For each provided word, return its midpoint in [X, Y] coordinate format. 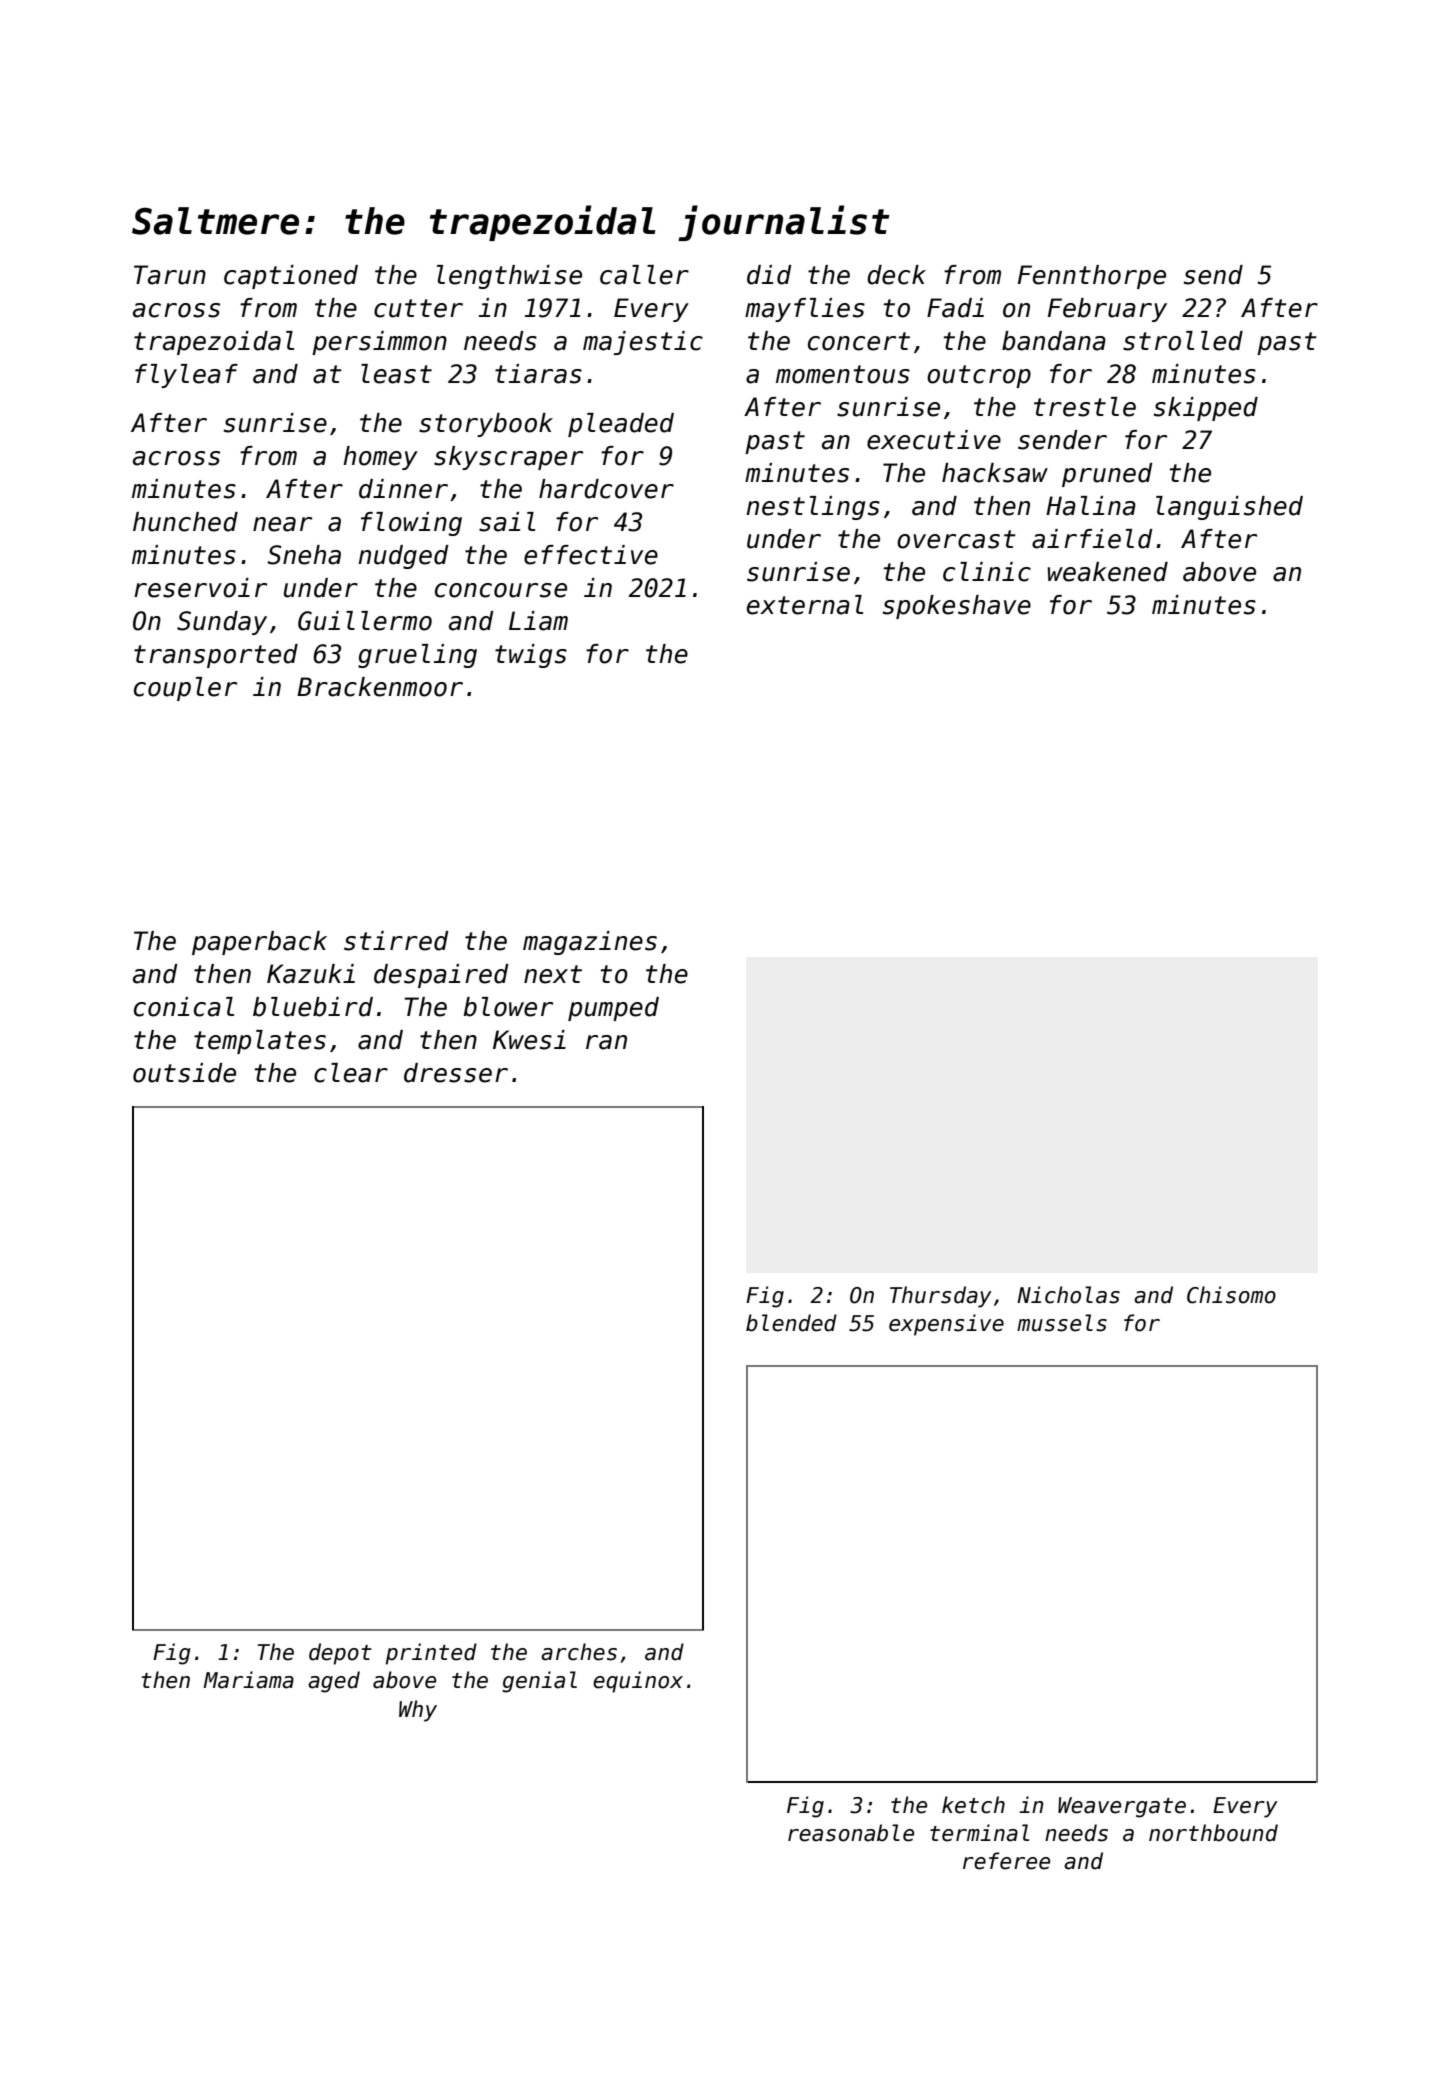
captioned [291, 277]
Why [418, 1711]
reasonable [851, 1833]
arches [579, 1652]
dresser [456, 1073]
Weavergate [1122, 1807]
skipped [1206, 409]
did [769, 275]
